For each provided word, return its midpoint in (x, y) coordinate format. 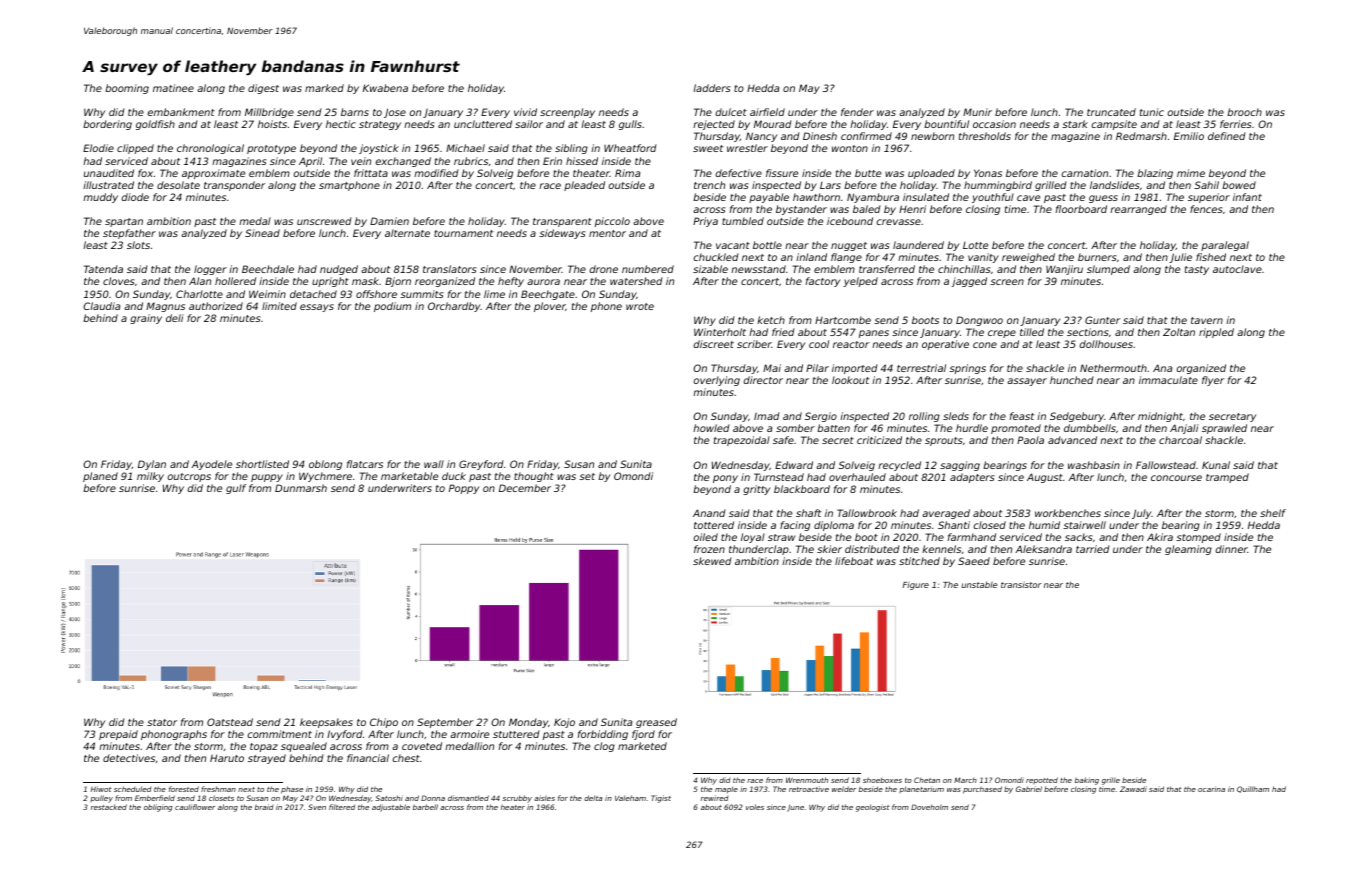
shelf (1273, 513)
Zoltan (1179, 332)
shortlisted (262, 464)
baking (1087, 781)
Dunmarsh (301, 488)
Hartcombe (843, 320)
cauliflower (195, 807)
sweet (708, 148)
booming (127, 89)
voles (755, 807)
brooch (1244, 112)
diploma (834, 526)
